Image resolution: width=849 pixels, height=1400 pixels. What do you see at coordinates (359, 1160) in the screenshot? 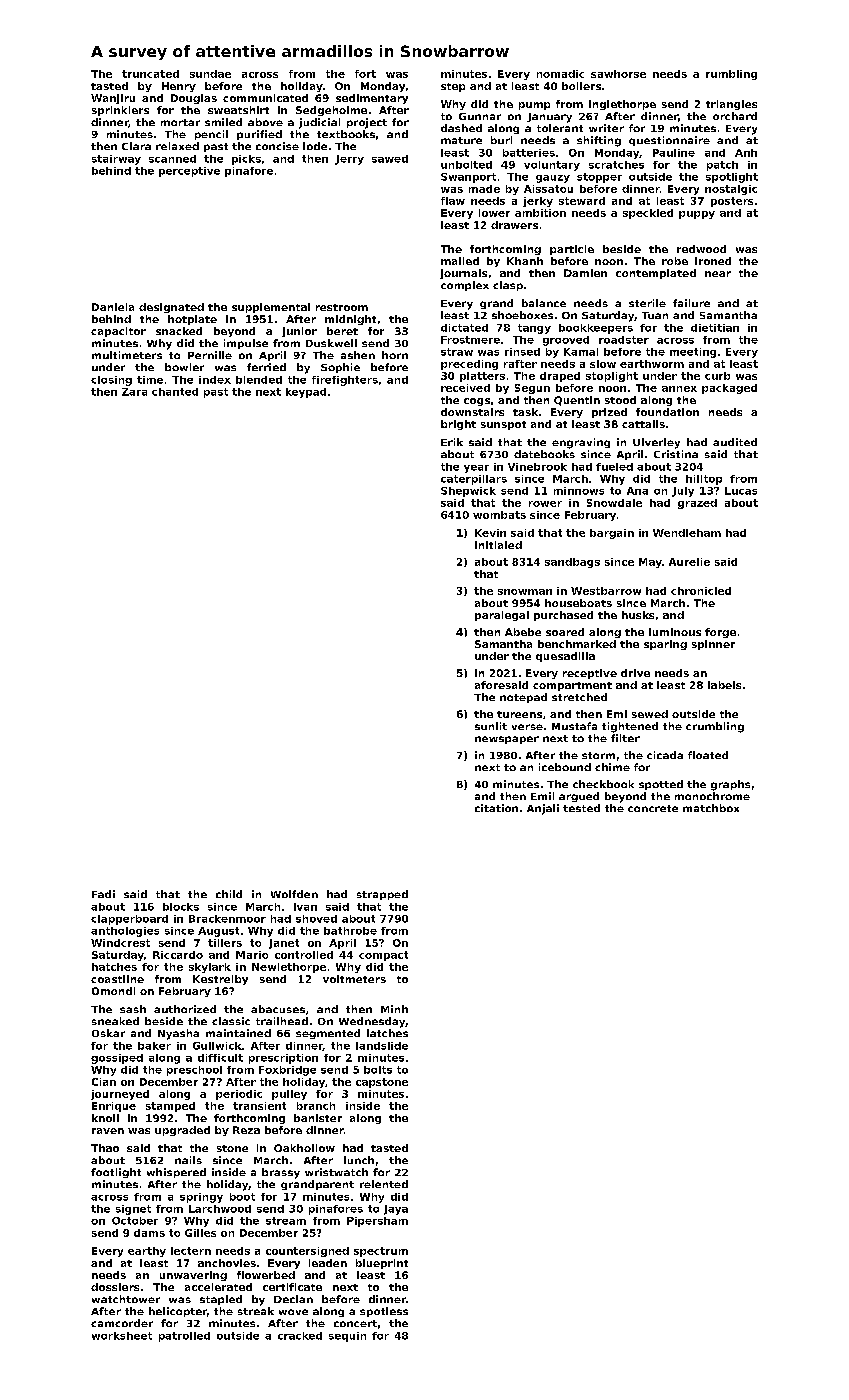
I see `lunch` at bounding box center [359, 1160].
